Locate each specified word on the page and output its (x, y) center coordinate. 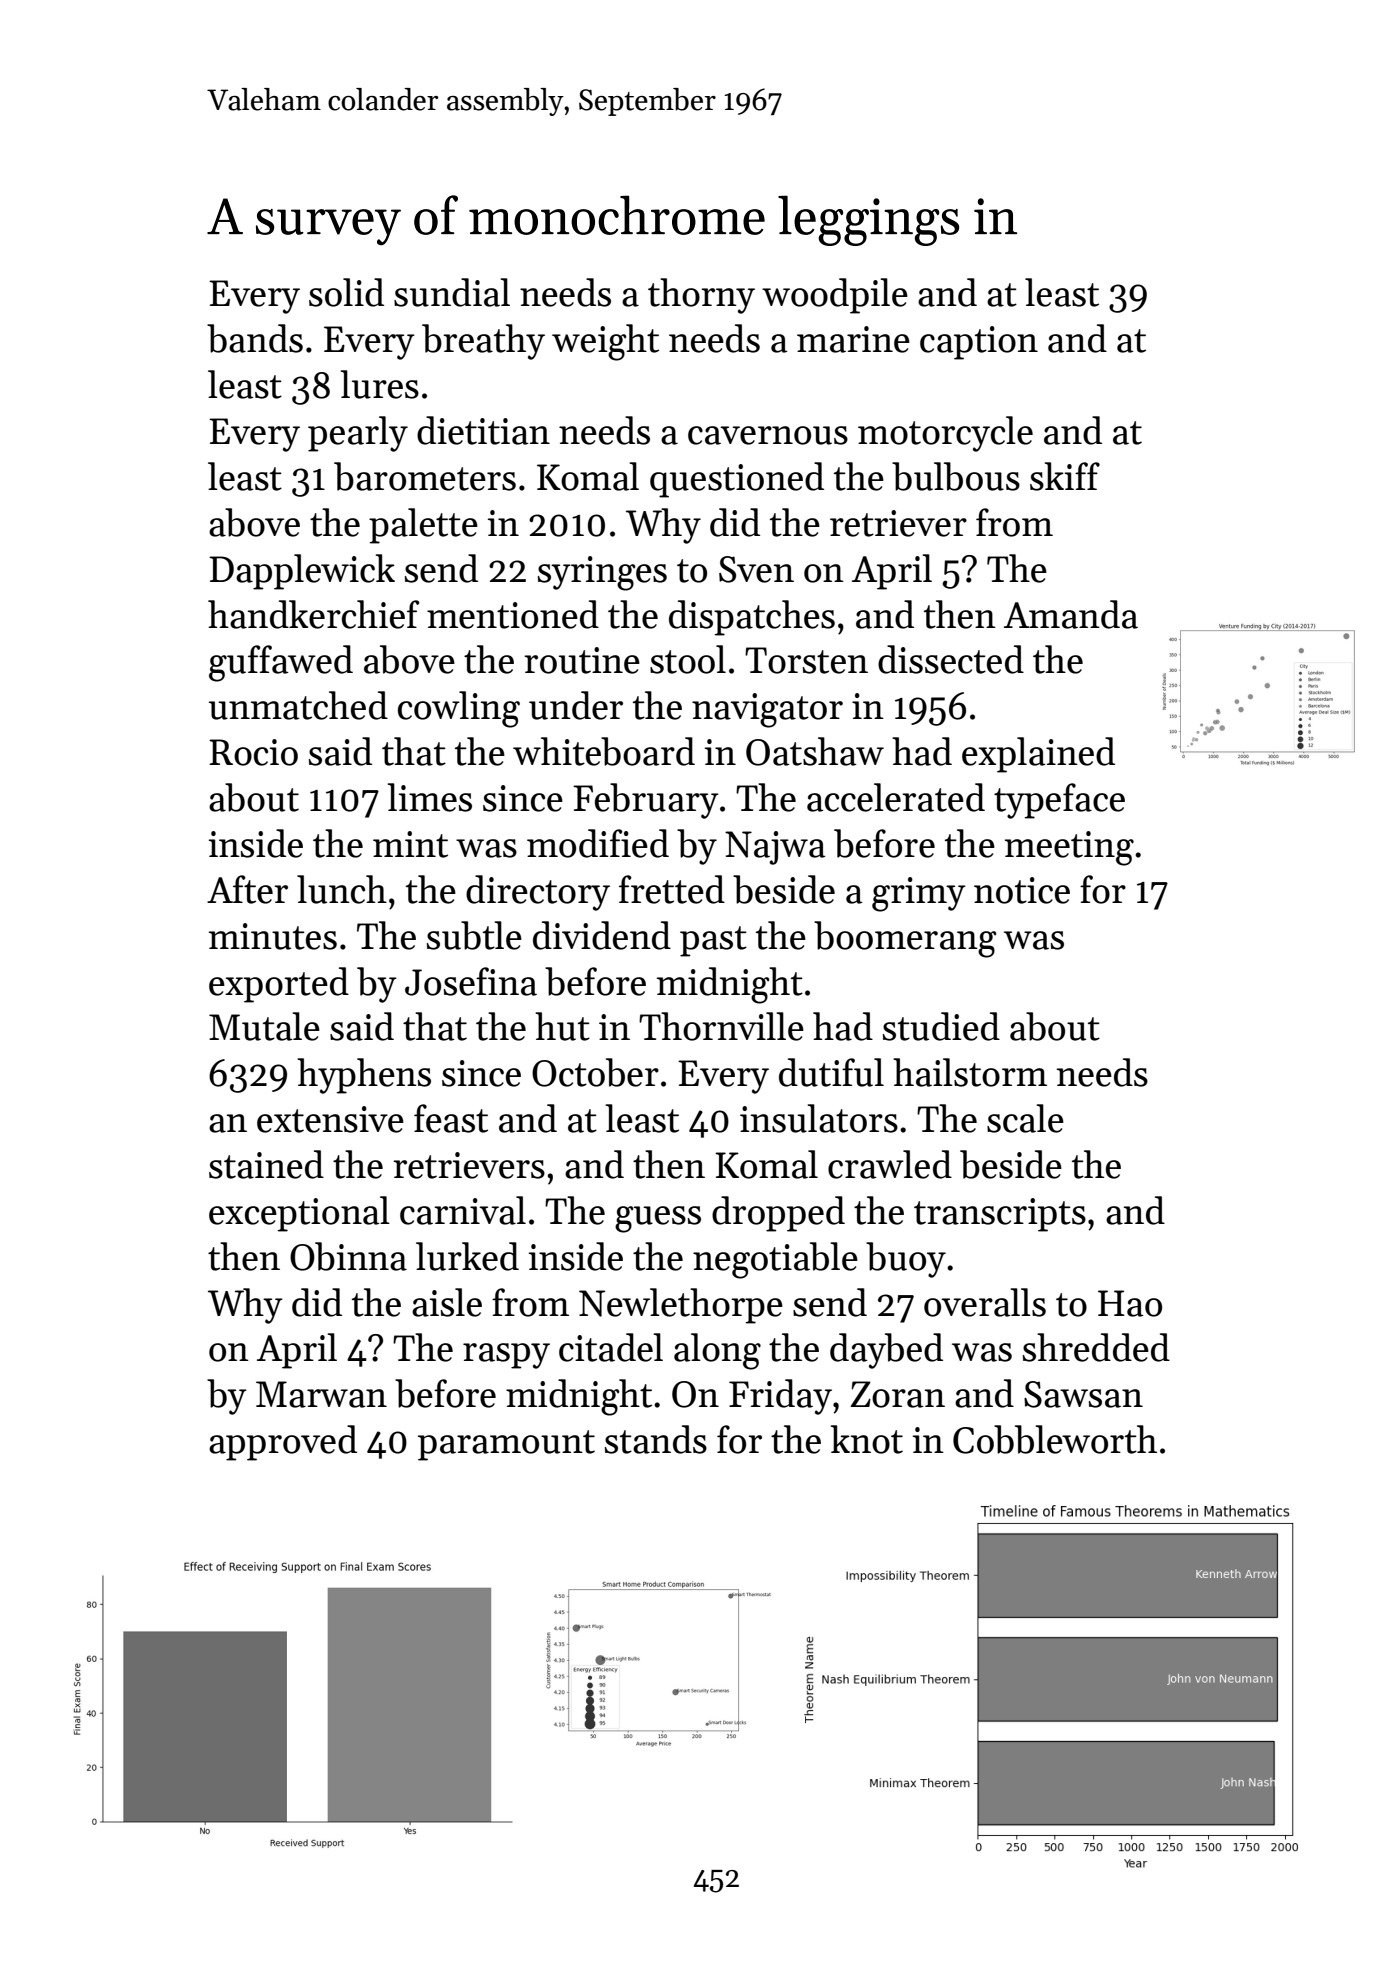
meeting (1069, 848)
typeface (1059, 801)
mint (410, 844)
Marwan (321, 1394)
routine (582, 660)
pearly (358, 434)
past (713, 941)
